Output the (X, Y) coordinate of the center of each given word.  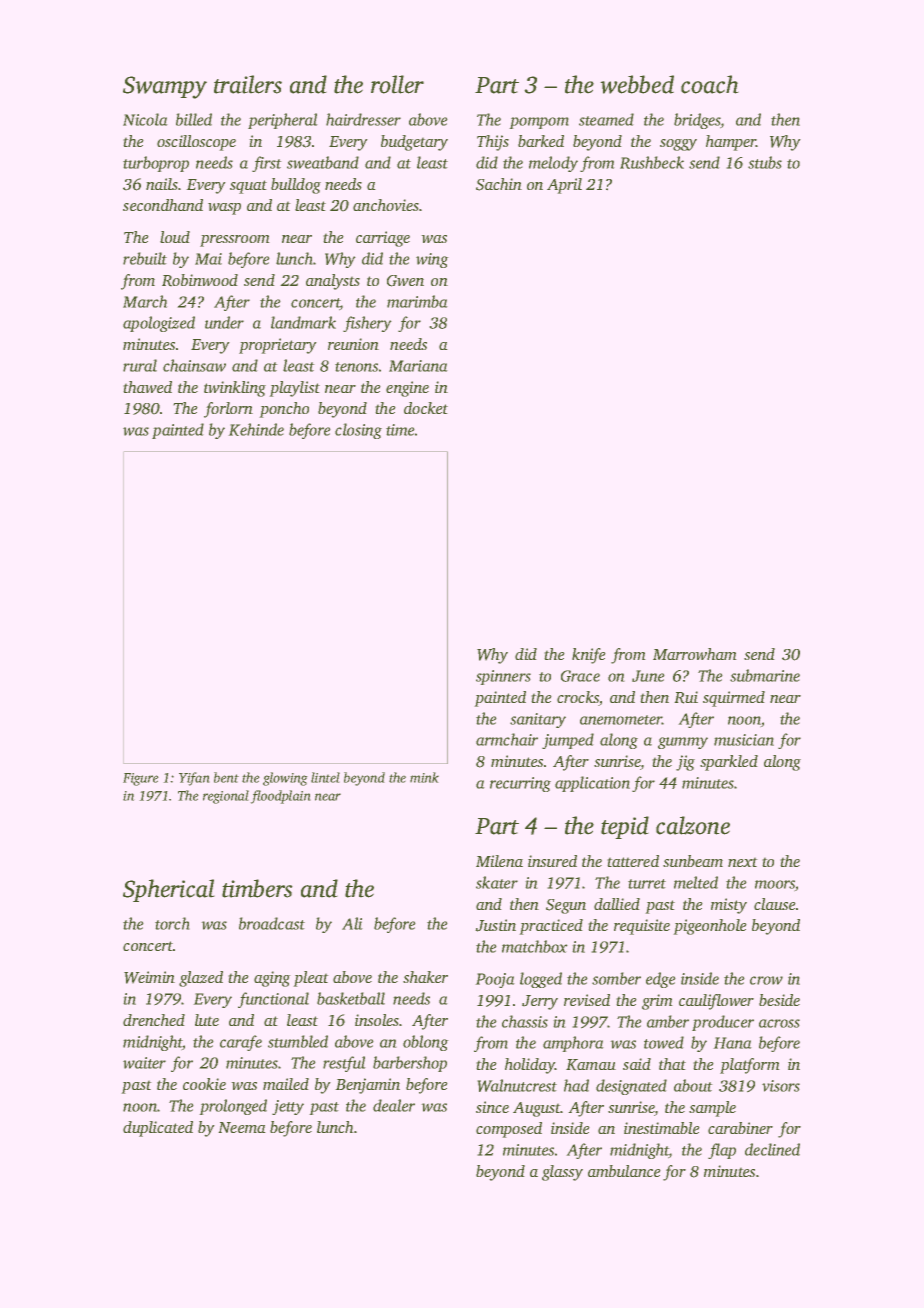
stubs (765, 162)
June (648, 676)
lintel (325, 777)
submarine (765, 675)
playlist (295, 389)
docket (426, 408)
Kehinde (256, 429)
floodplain (280, 797)
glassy (562, 1173)
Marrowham (694, 654)
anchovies (386, 205)
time (400, 430)
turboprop (156, 164)
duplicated (158, 1129)
